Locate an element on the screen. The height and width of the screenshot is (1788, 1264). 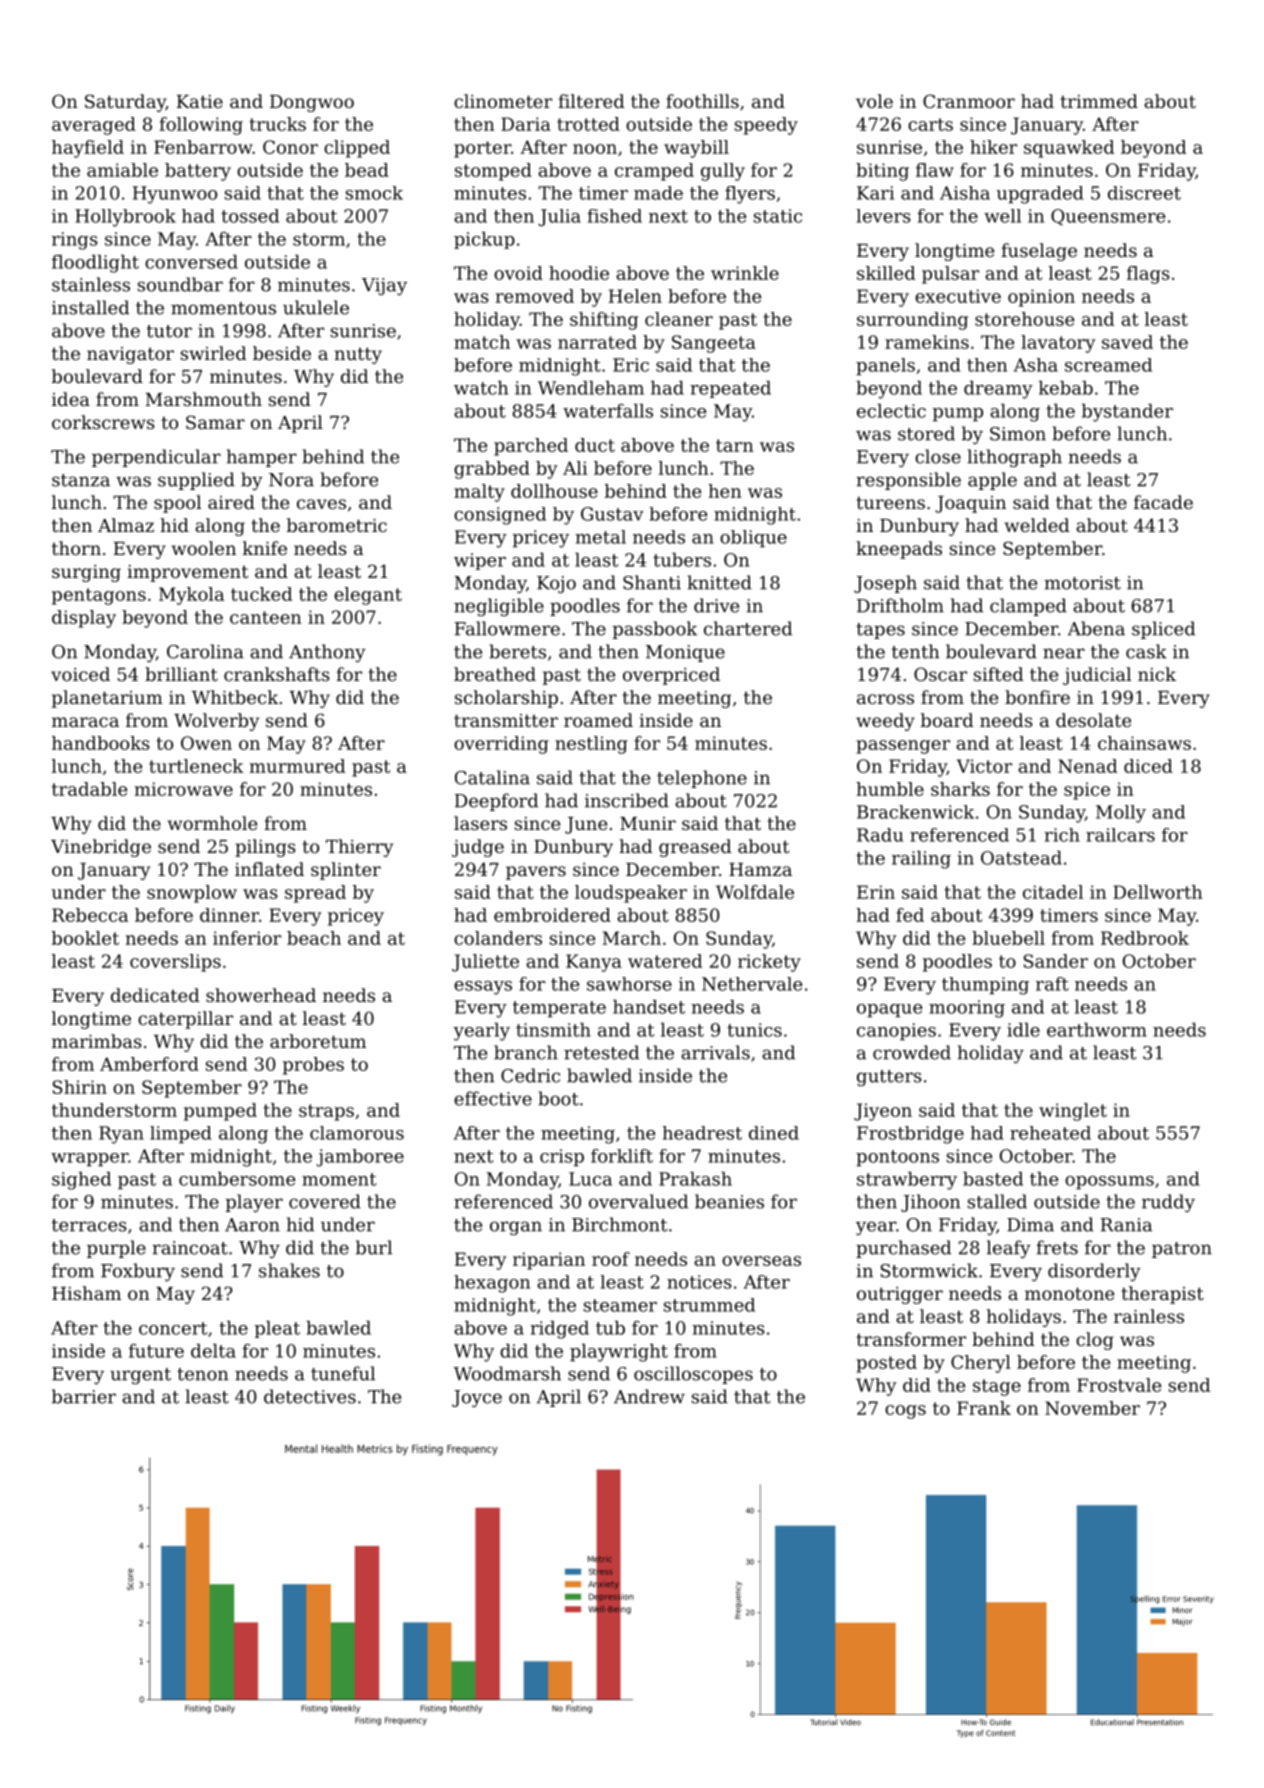
ridged is located at coordinates (559, 1330).
